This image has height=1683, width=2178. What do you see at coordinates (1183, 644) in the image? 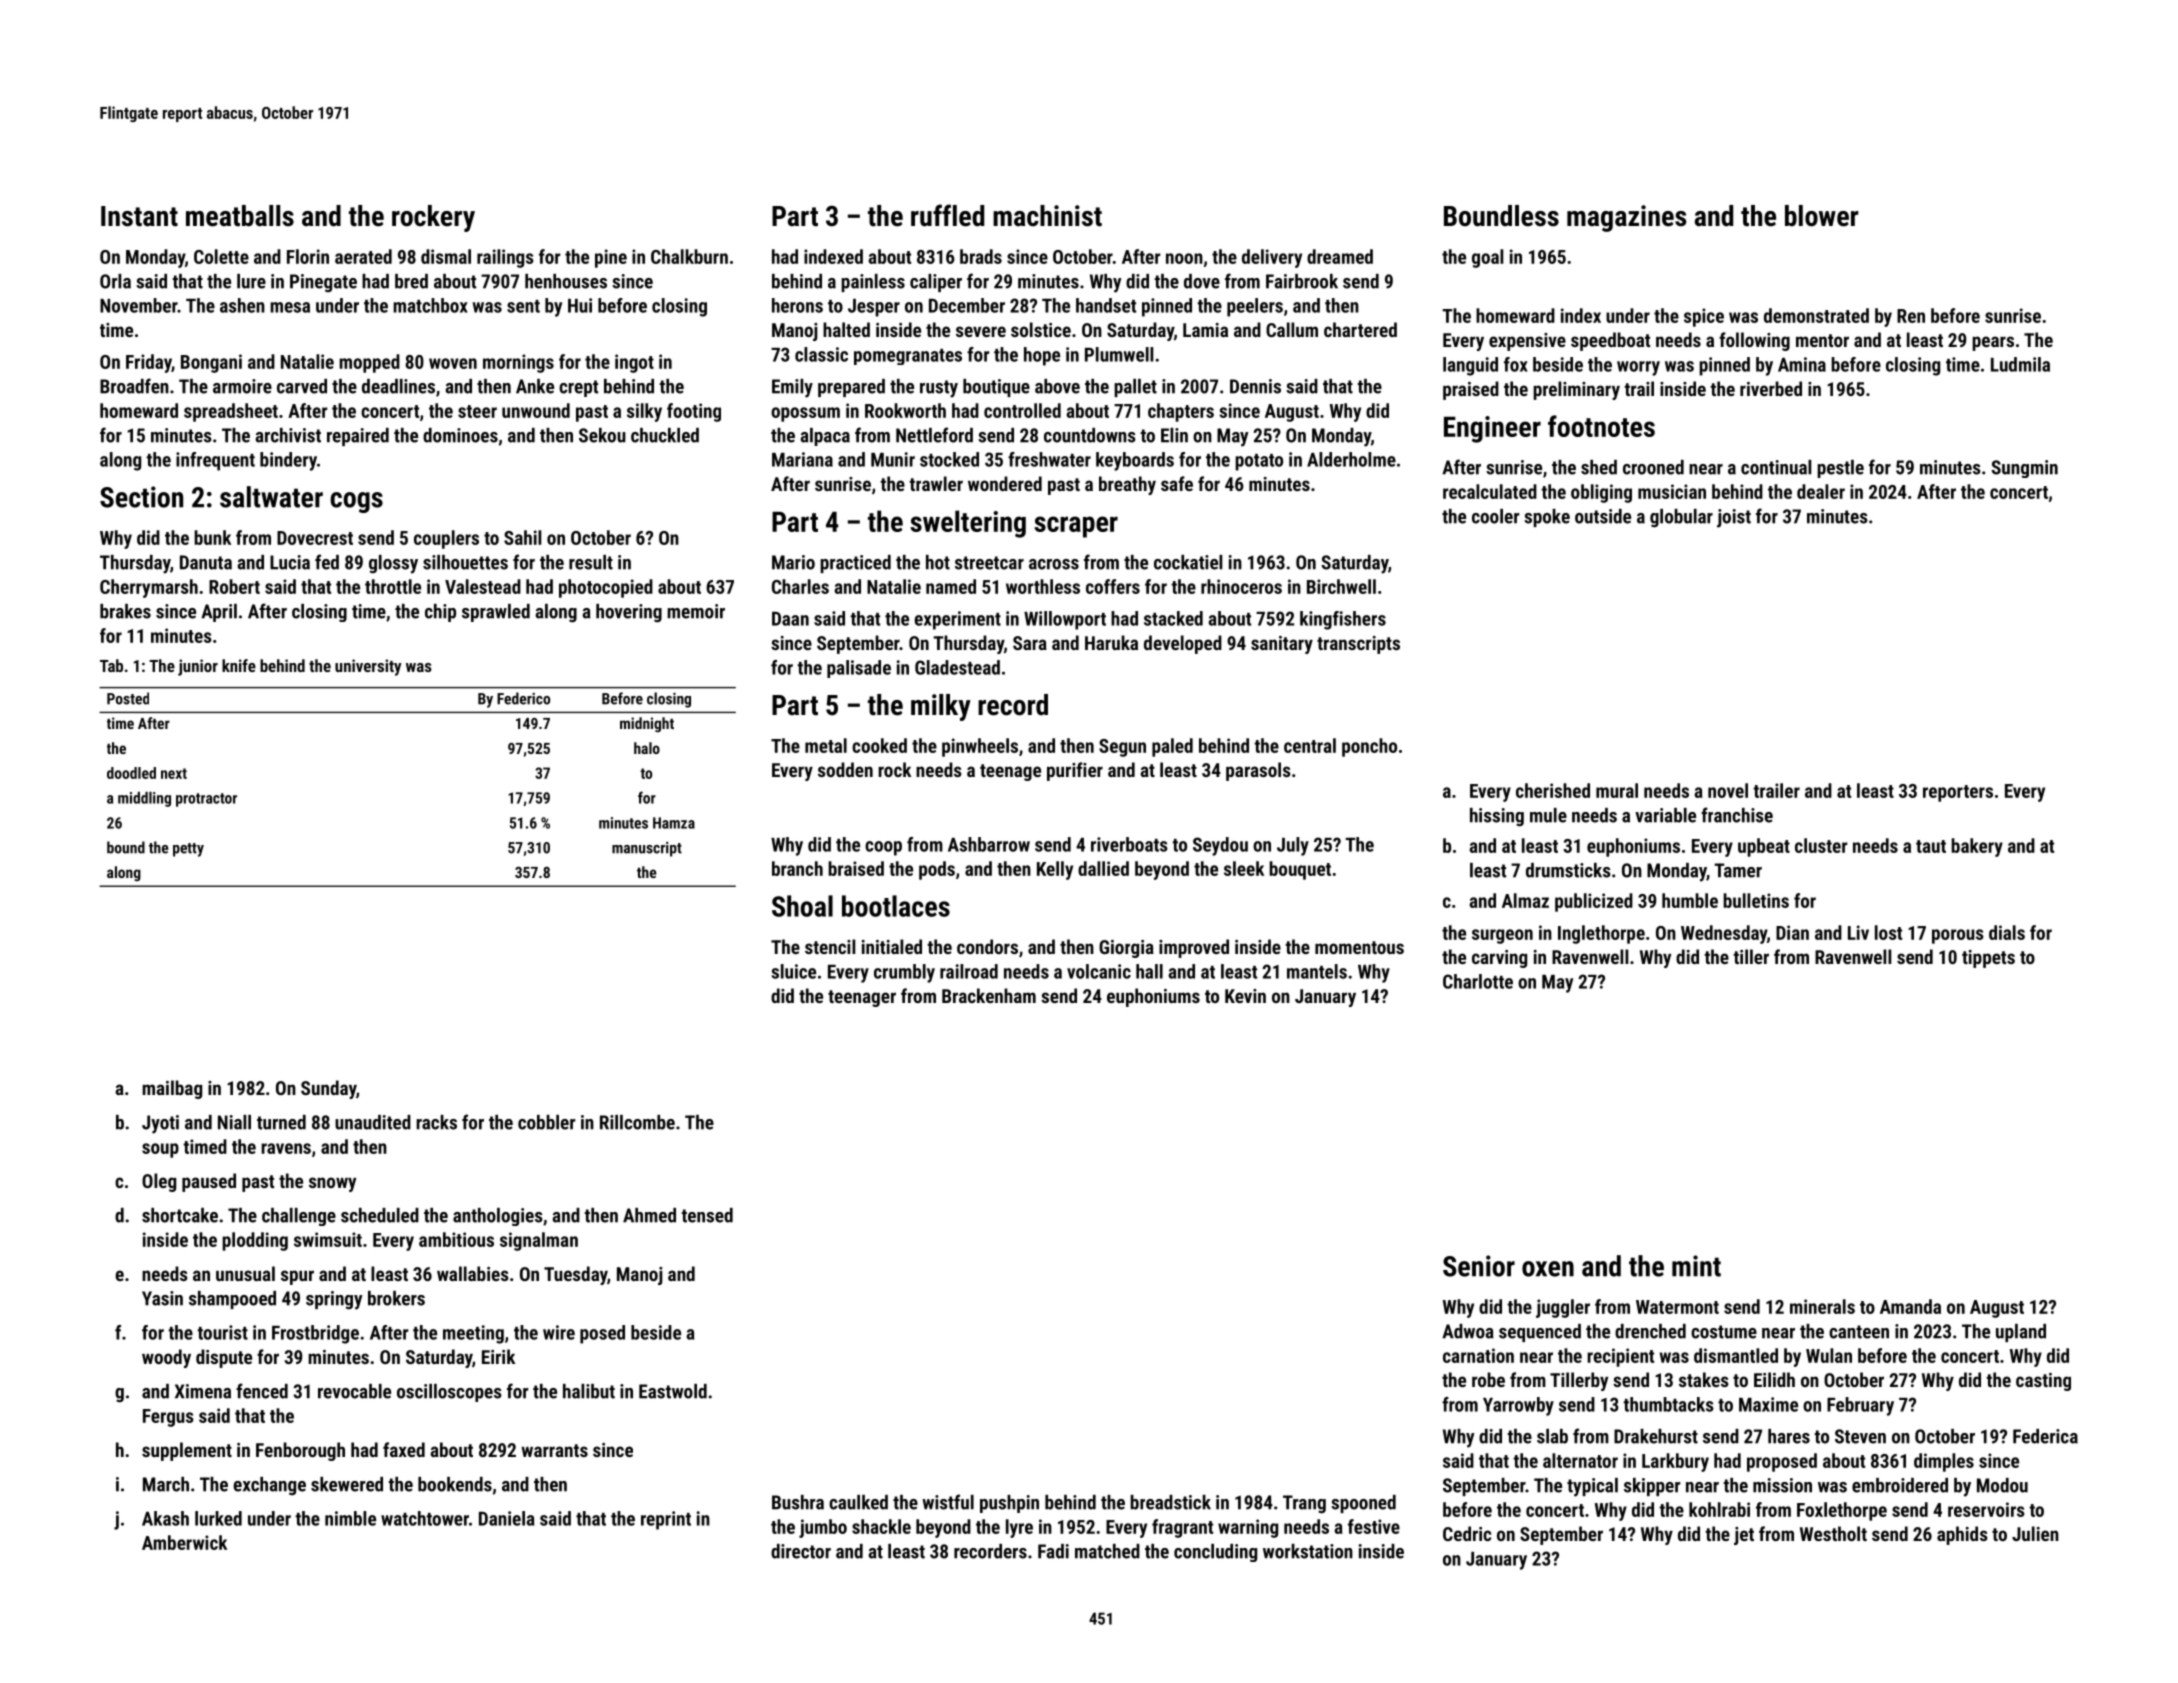
I see `developed` at bounding box center [1183, 644].
